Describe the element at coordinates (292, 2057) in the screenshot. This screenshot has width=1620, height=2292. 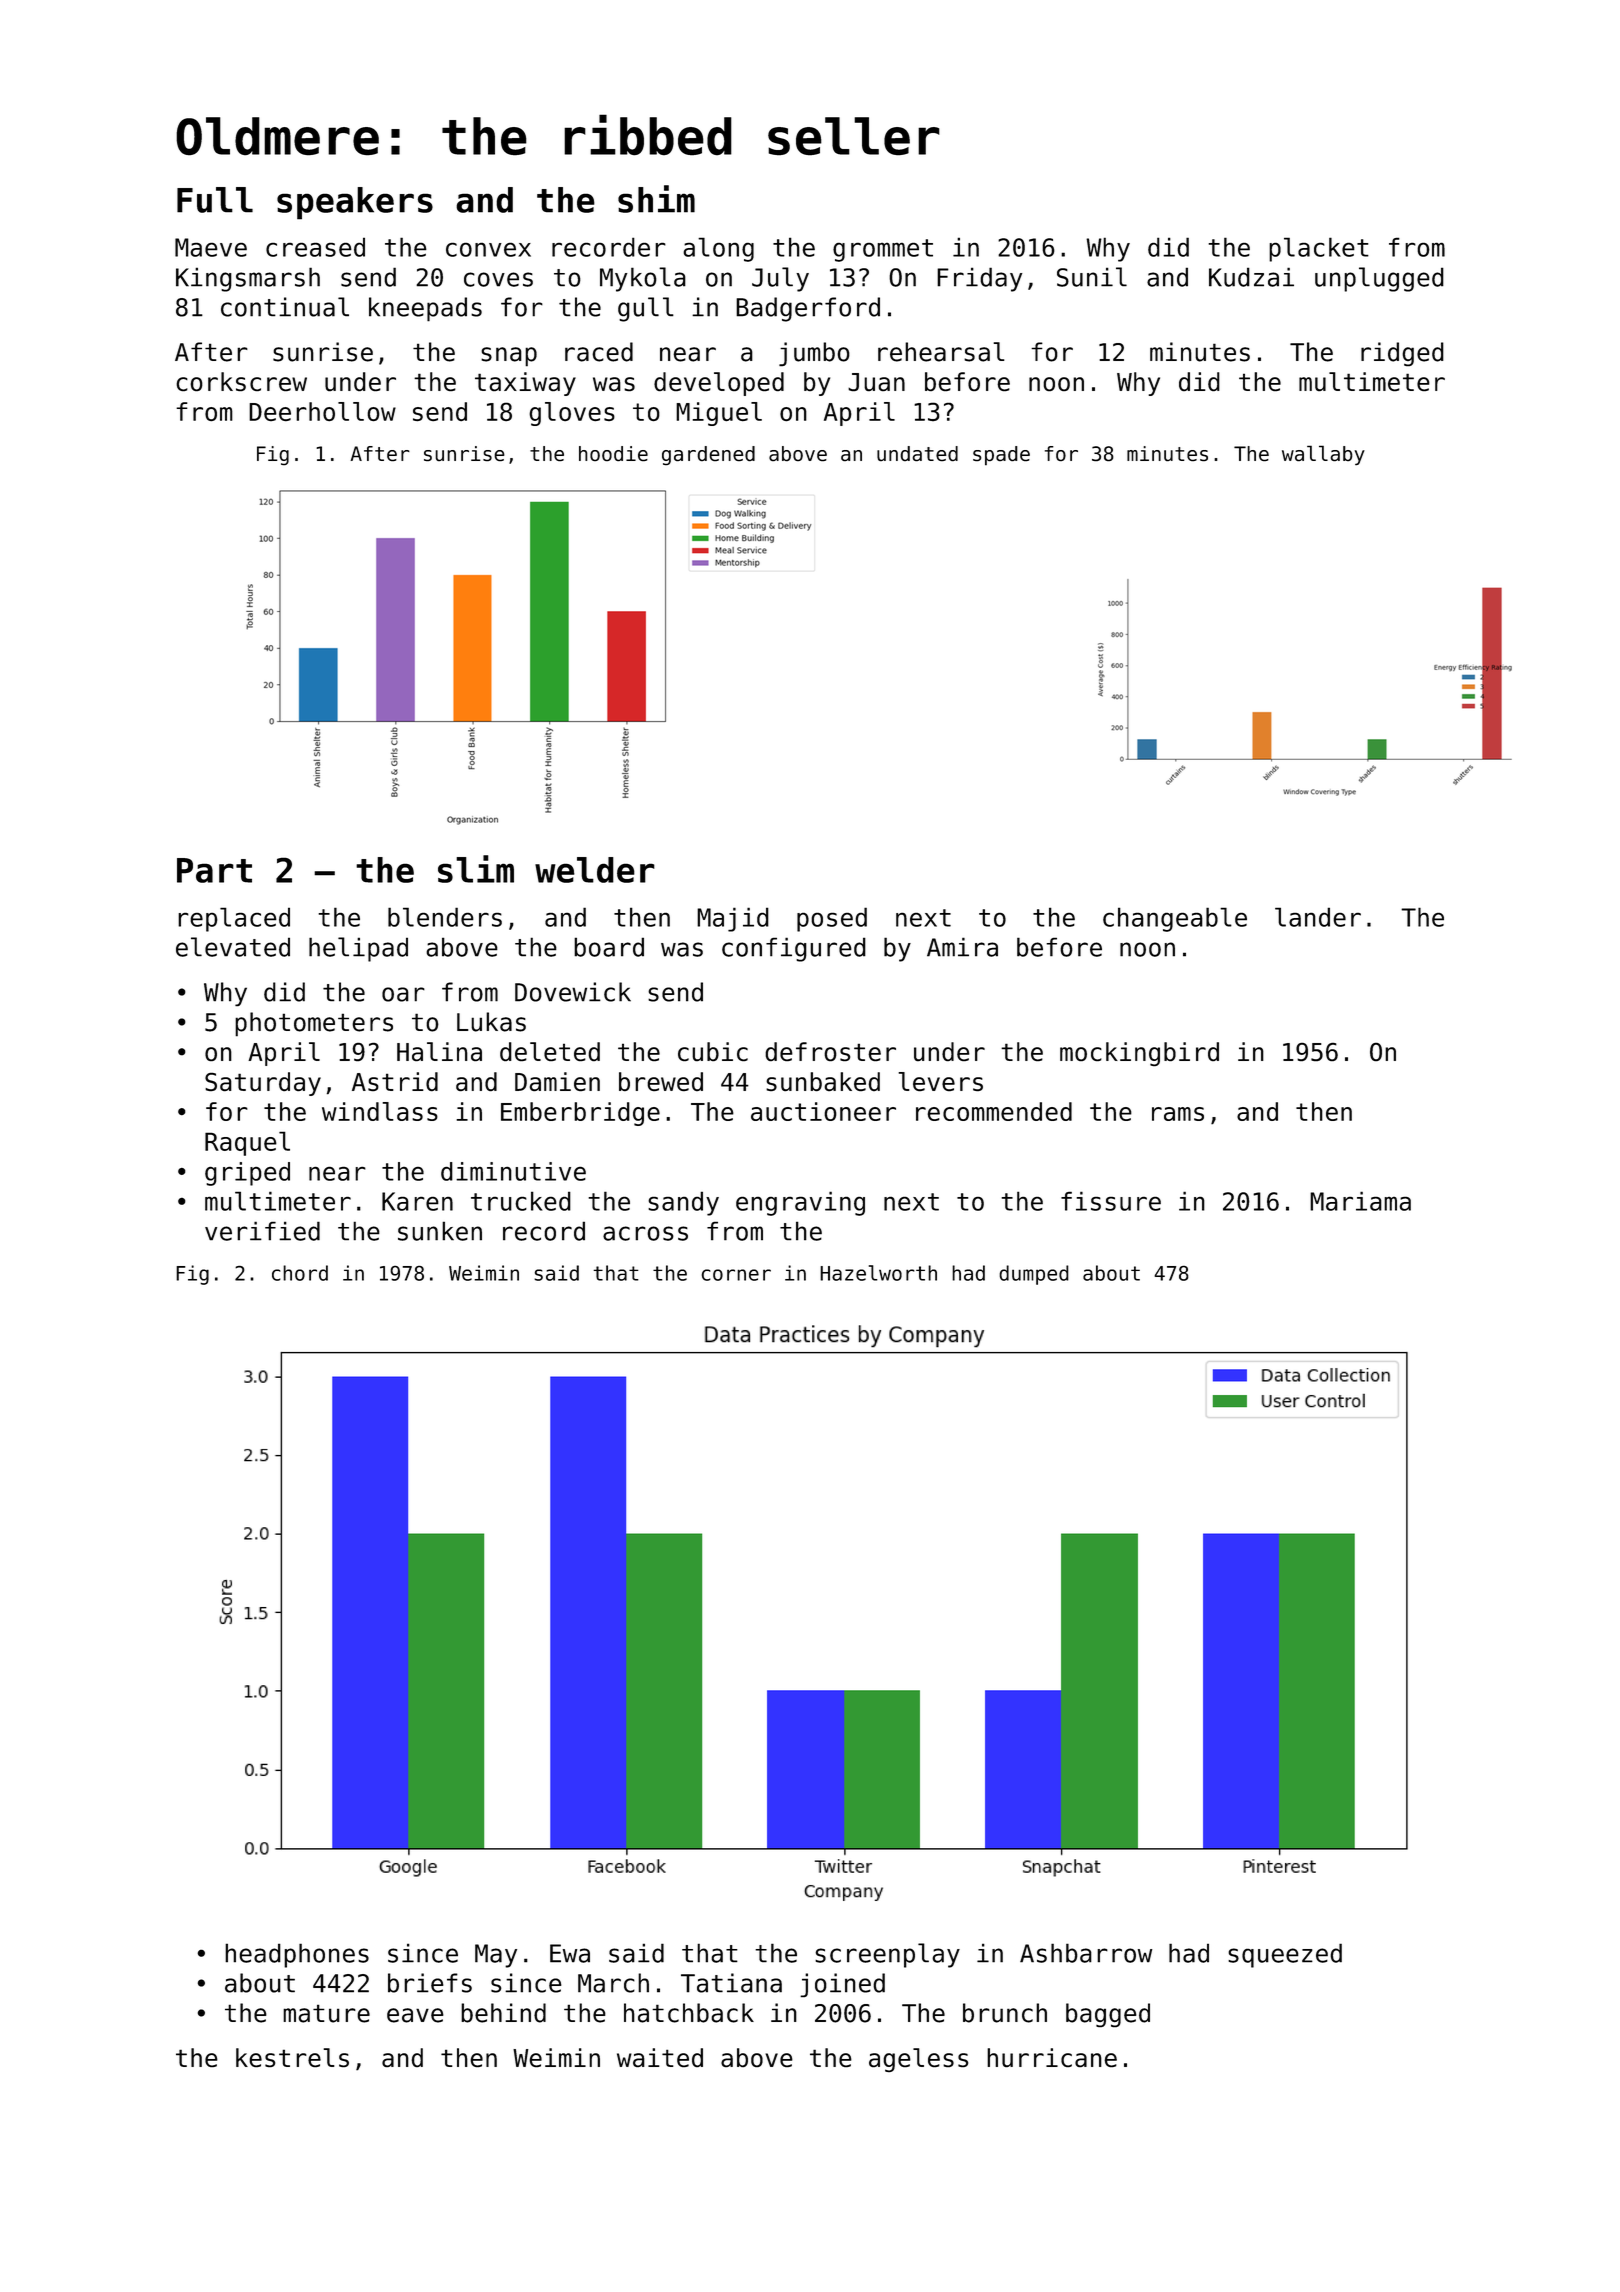
I see `kestrels` at that location.
